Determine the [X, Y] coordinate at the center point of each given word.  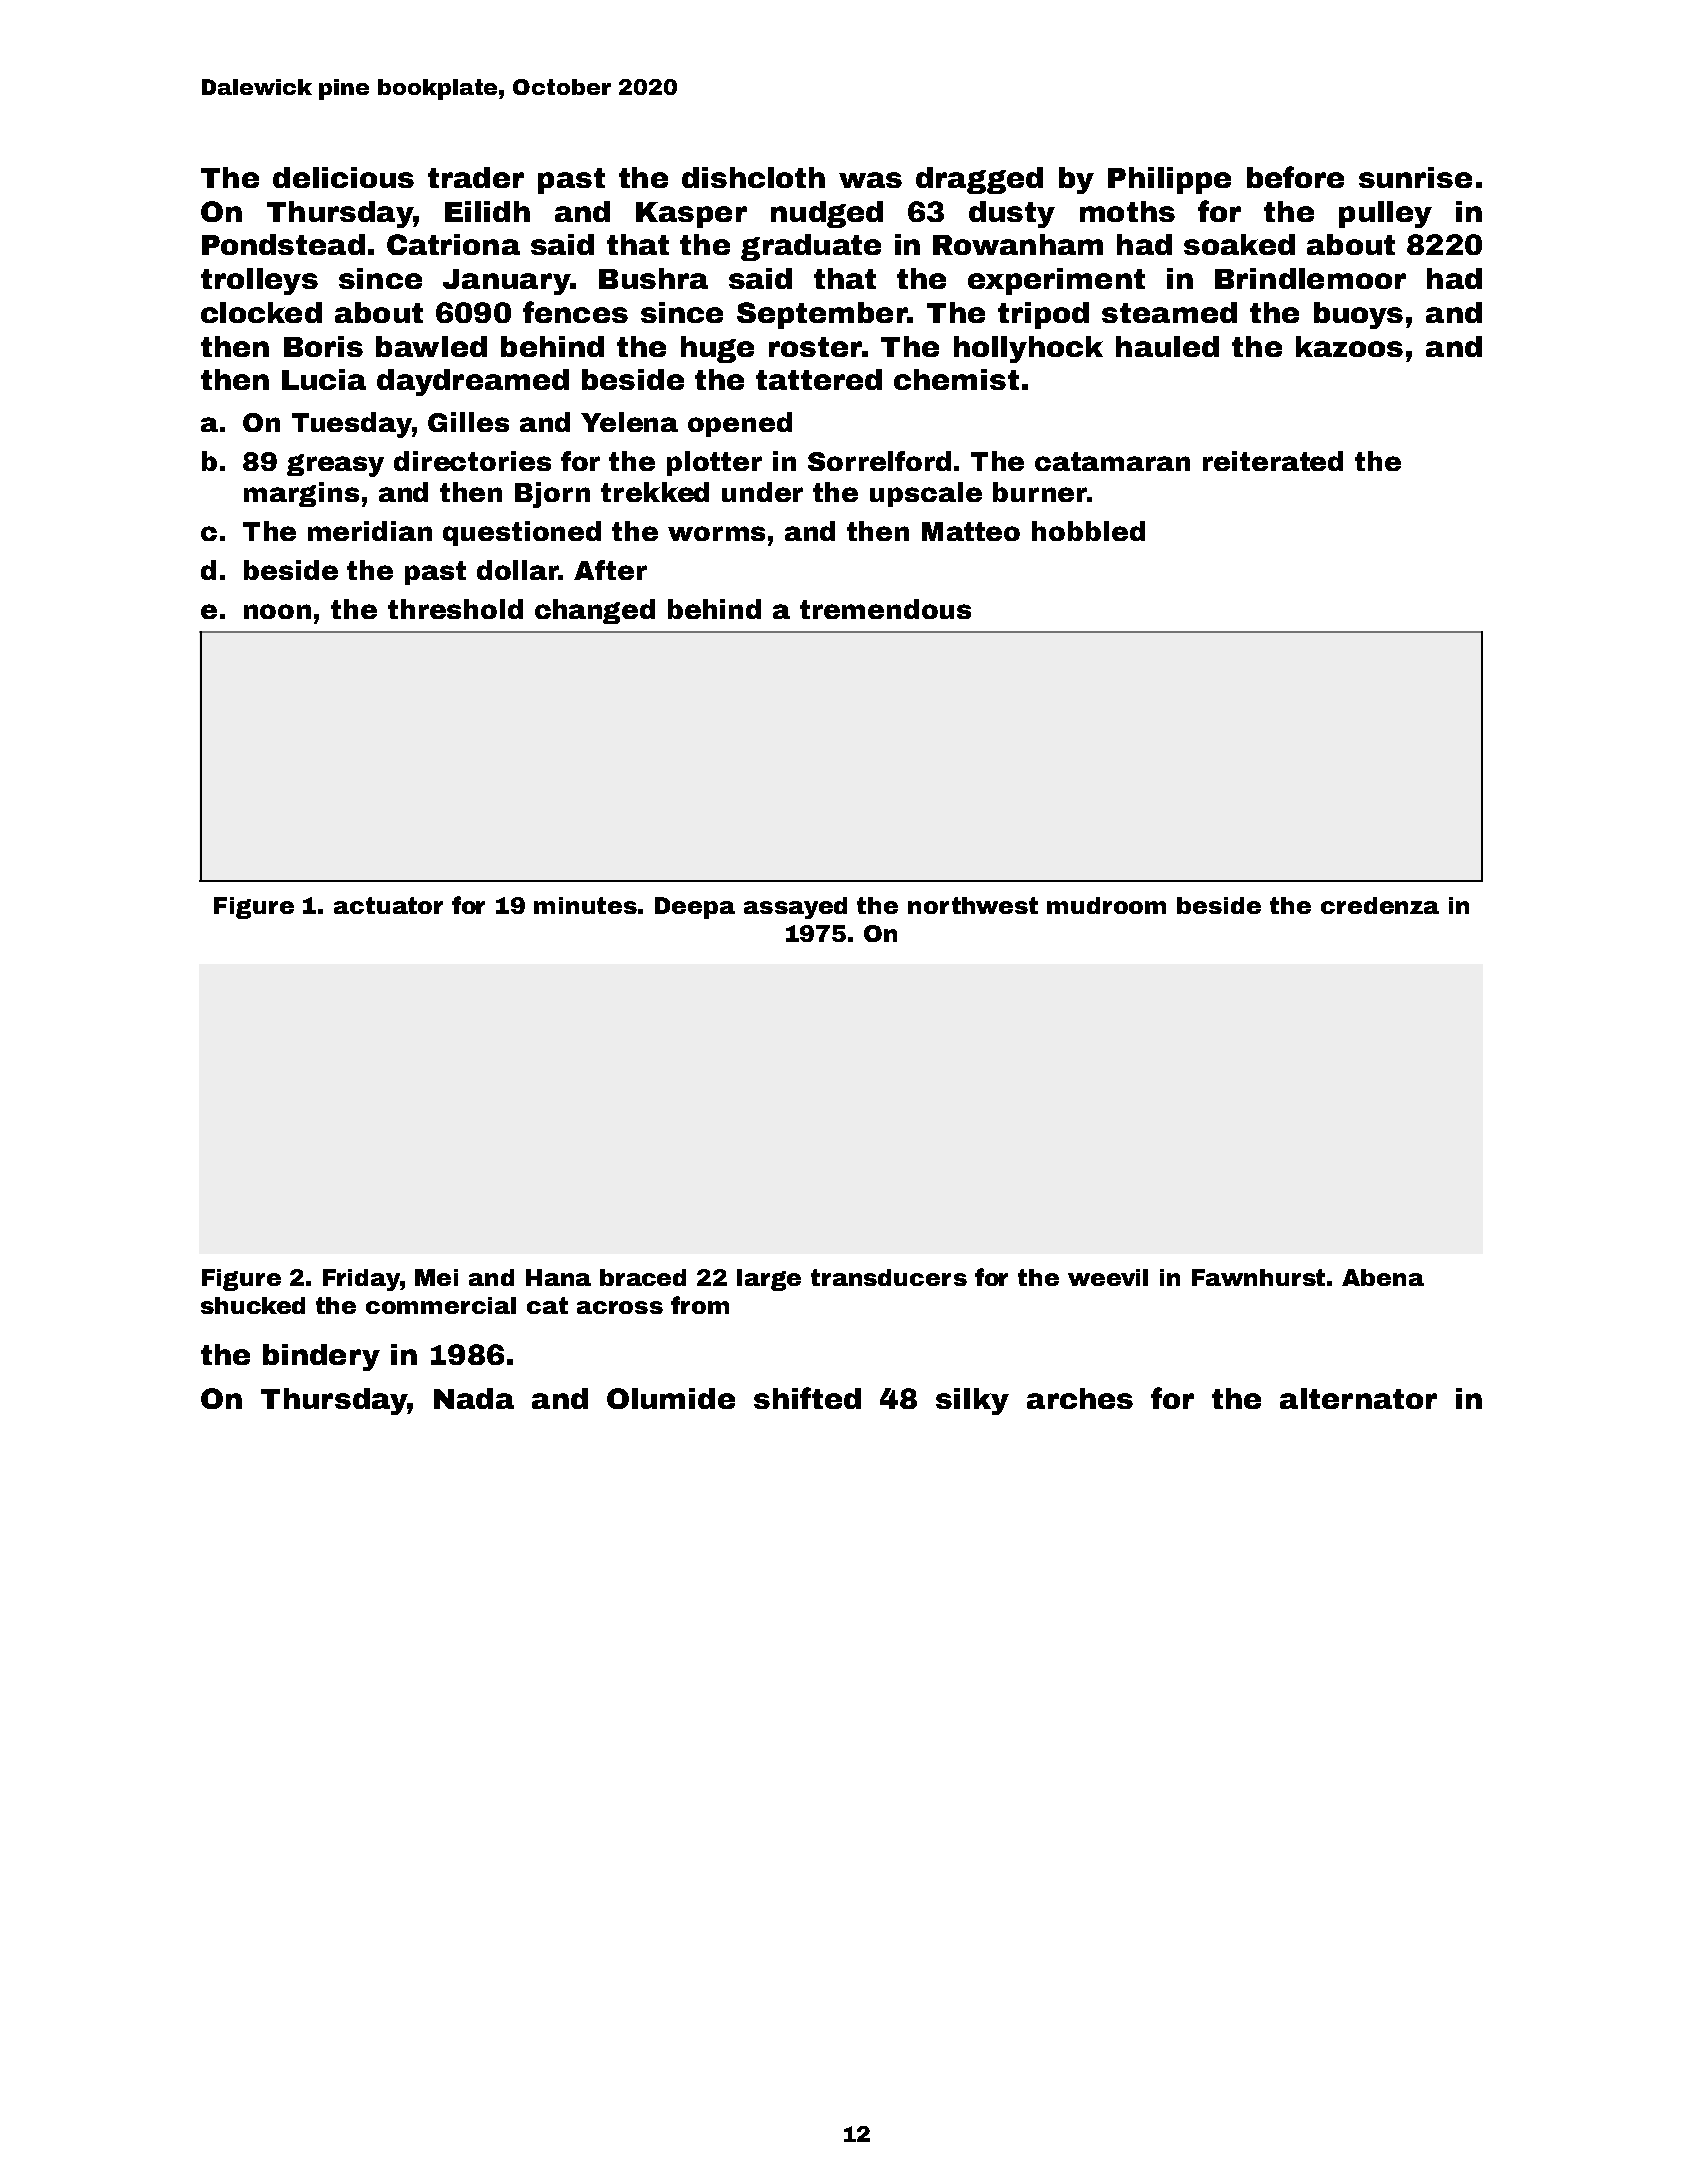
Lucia [324, 379]
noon [277, 611]
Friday [361, 1280]
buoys [1358, 315]
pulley [1385, 214]
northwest [973, 905]
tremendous [885, 609]
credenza [1380, 905]
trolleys [259, 281]
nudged [827, 214]
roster [815, 347]
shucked [253, 1305]
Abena [1383, 1277]
